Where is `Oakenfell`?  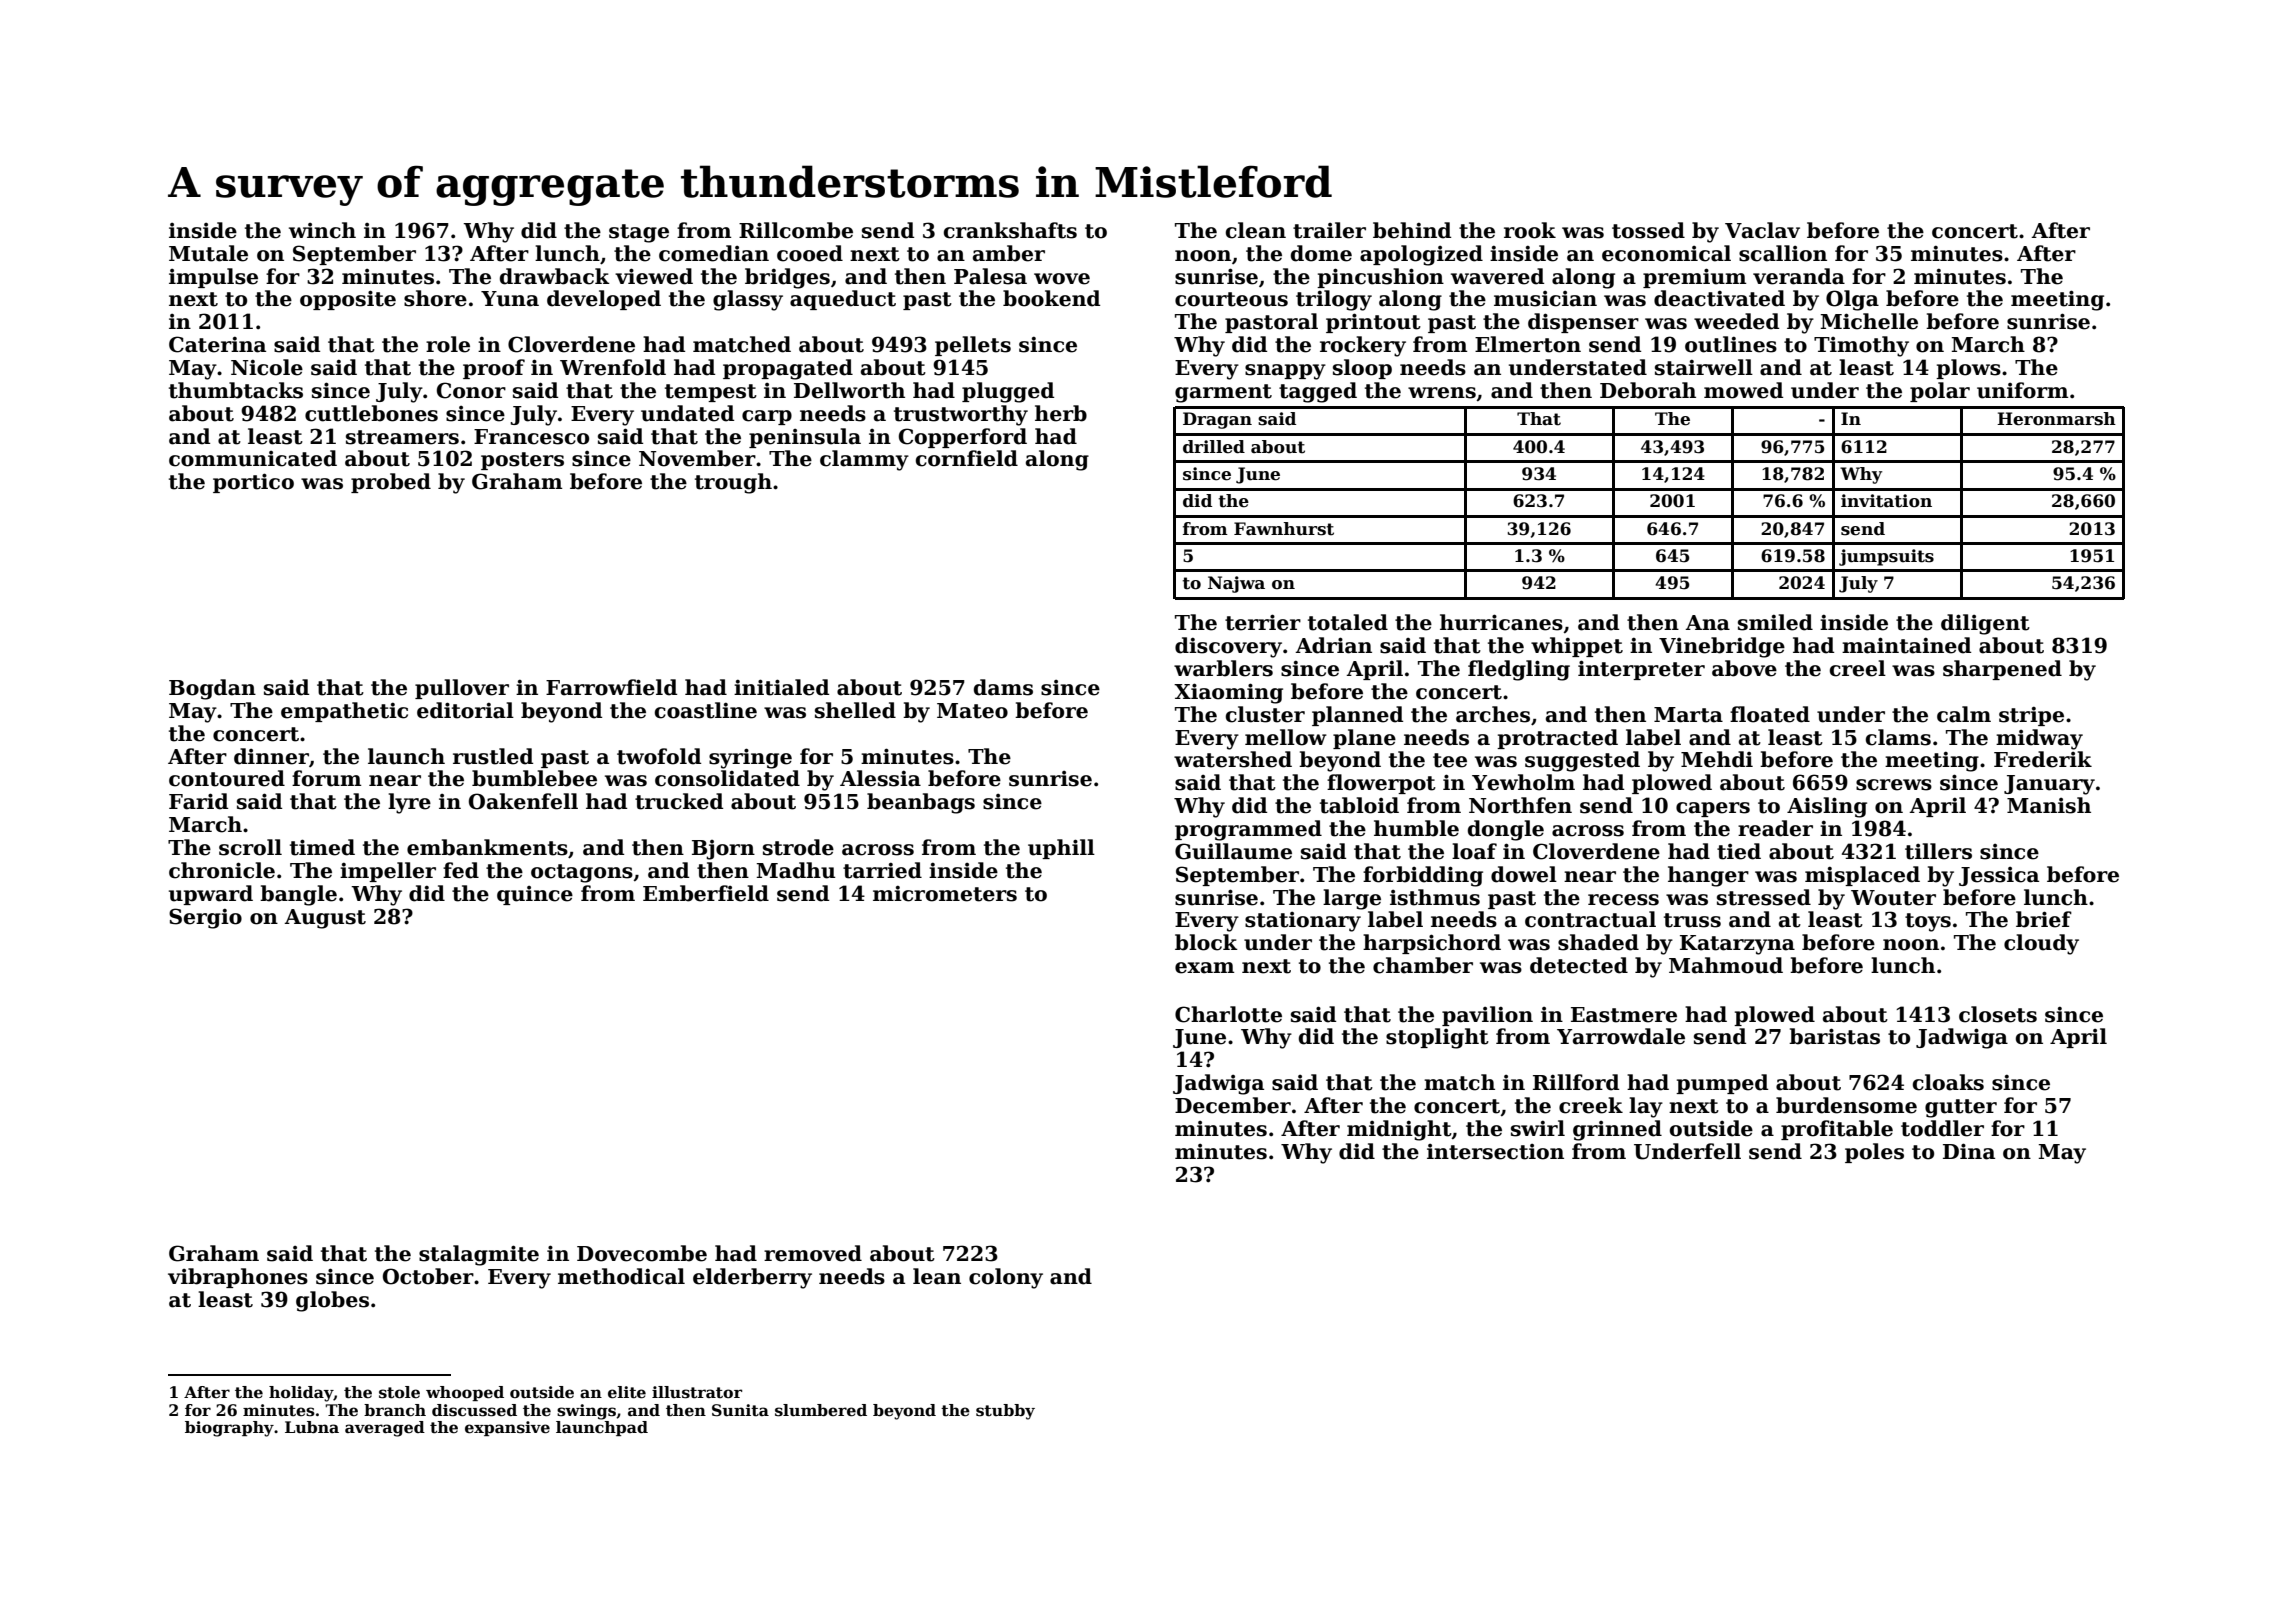 Oakenfell is located at coordinates (523, 801).
